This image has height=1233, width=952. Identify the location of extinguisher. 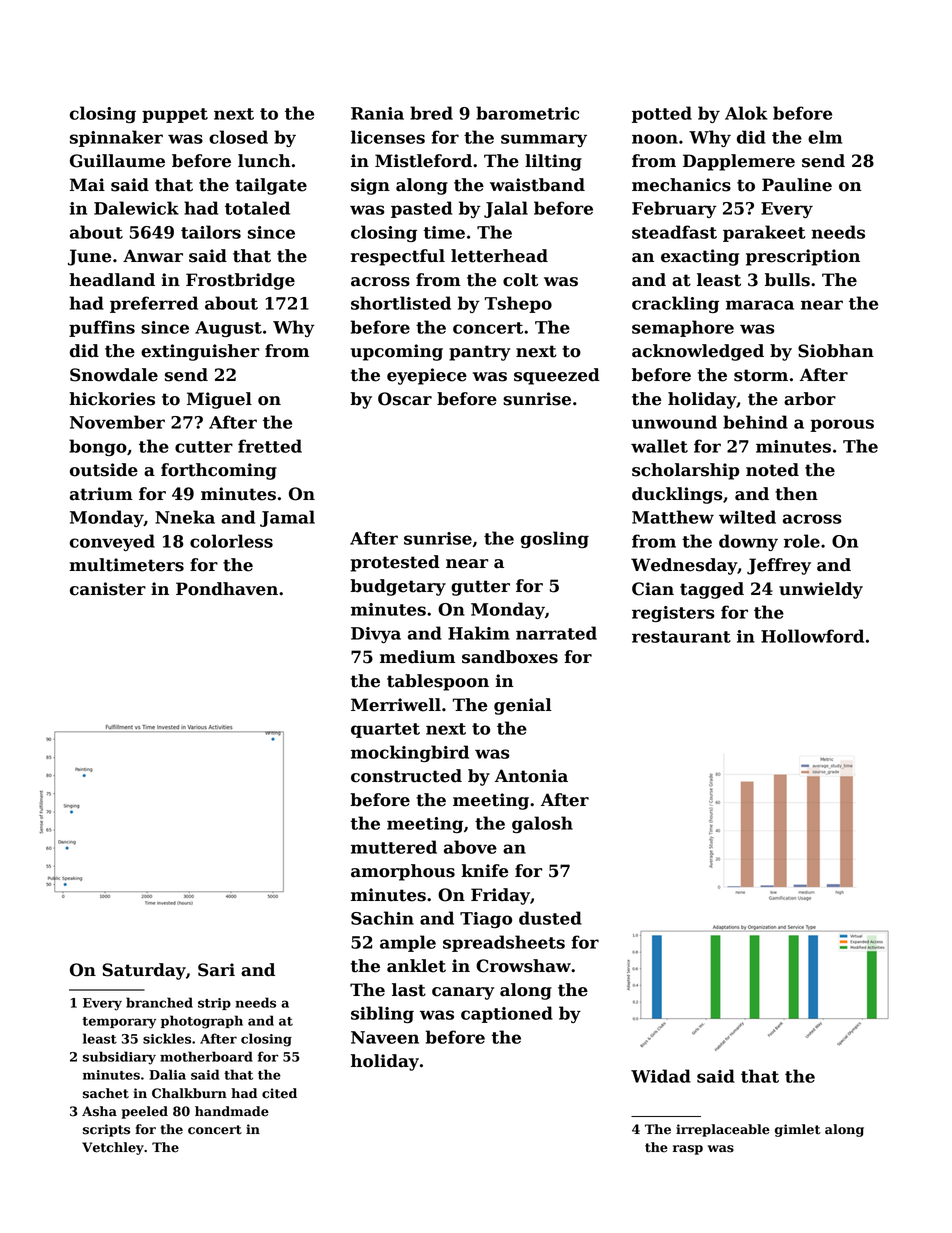
(200, 352).
